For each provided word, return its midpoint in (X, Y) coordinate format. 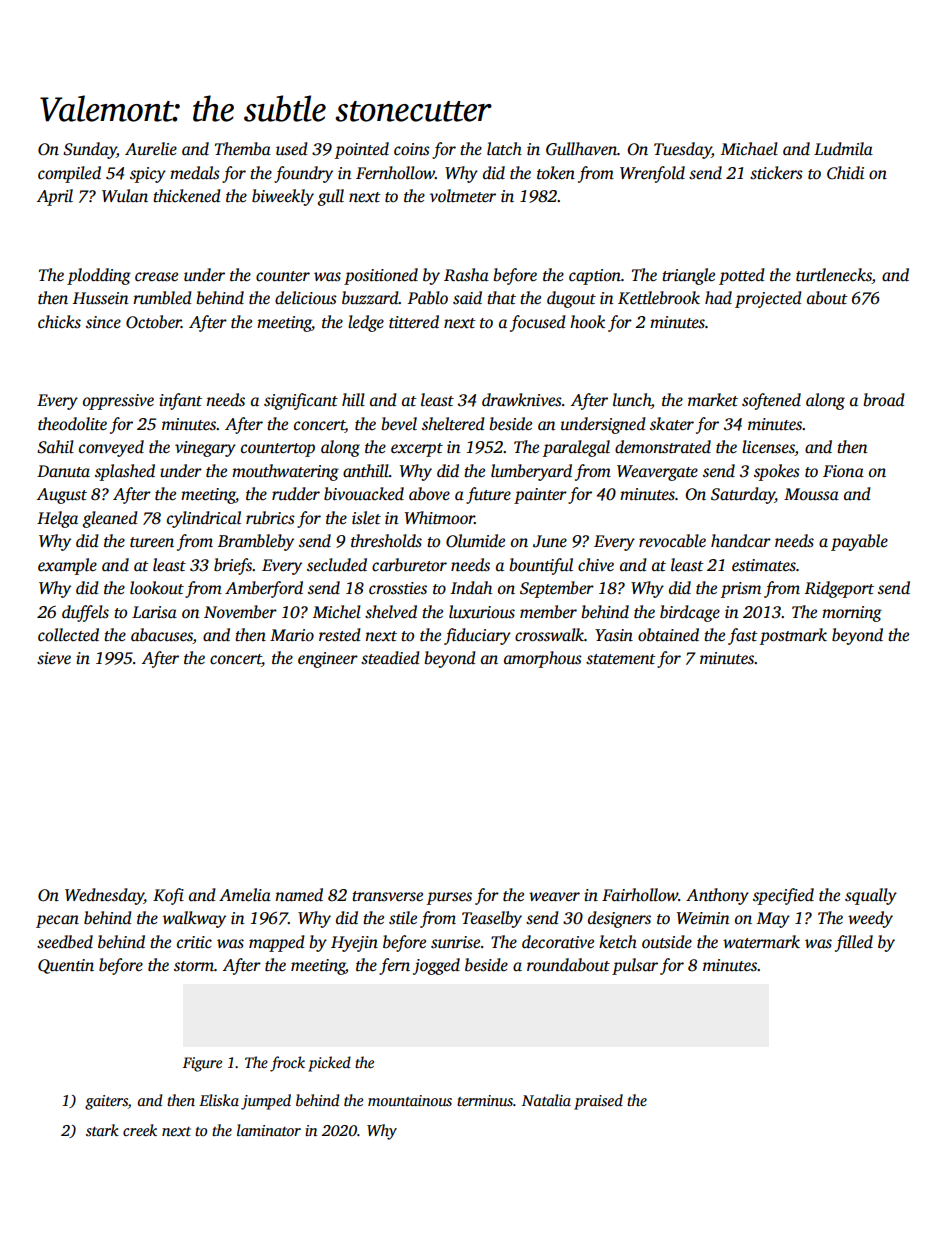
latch (504, 149)
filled (854, 943)
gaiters (106, 1102)
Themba (243, 149)
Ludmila (843, 149)
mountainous (410, 1100)
